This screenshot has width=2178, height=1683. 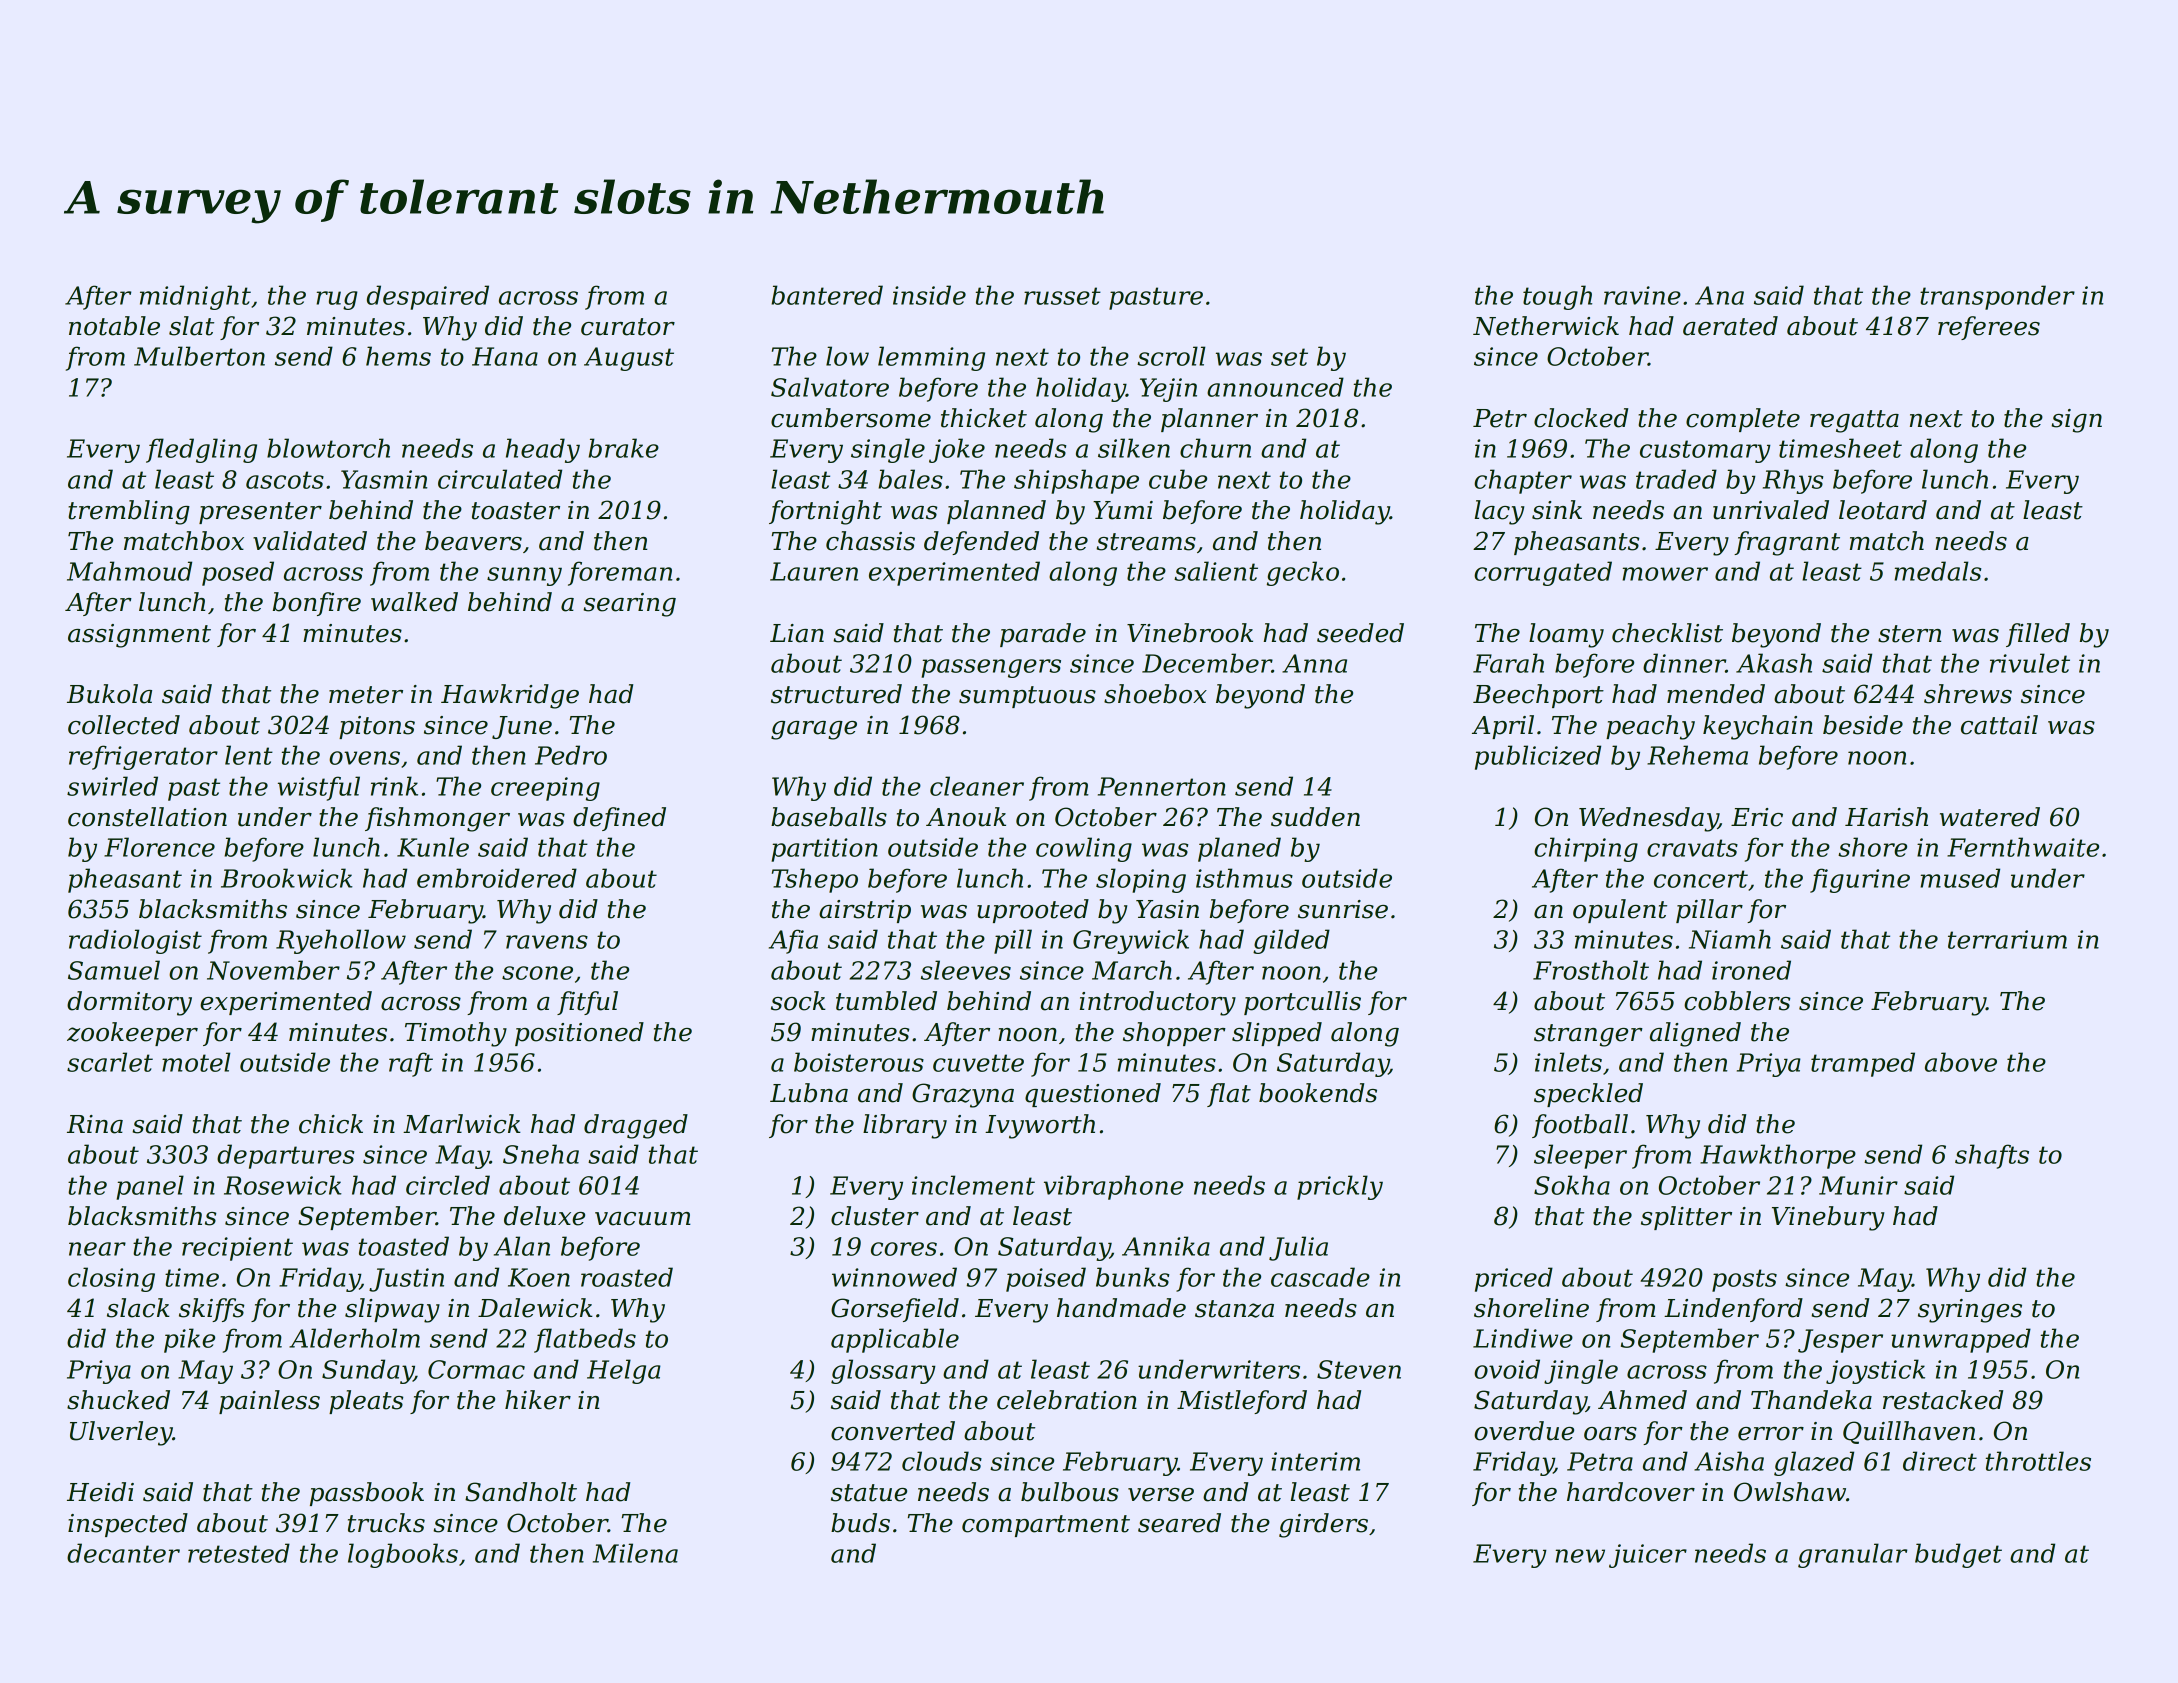 What do you see at coordinates (398, 356) in the screenshot?
I see `hems` at bounding box center [398, 356].
